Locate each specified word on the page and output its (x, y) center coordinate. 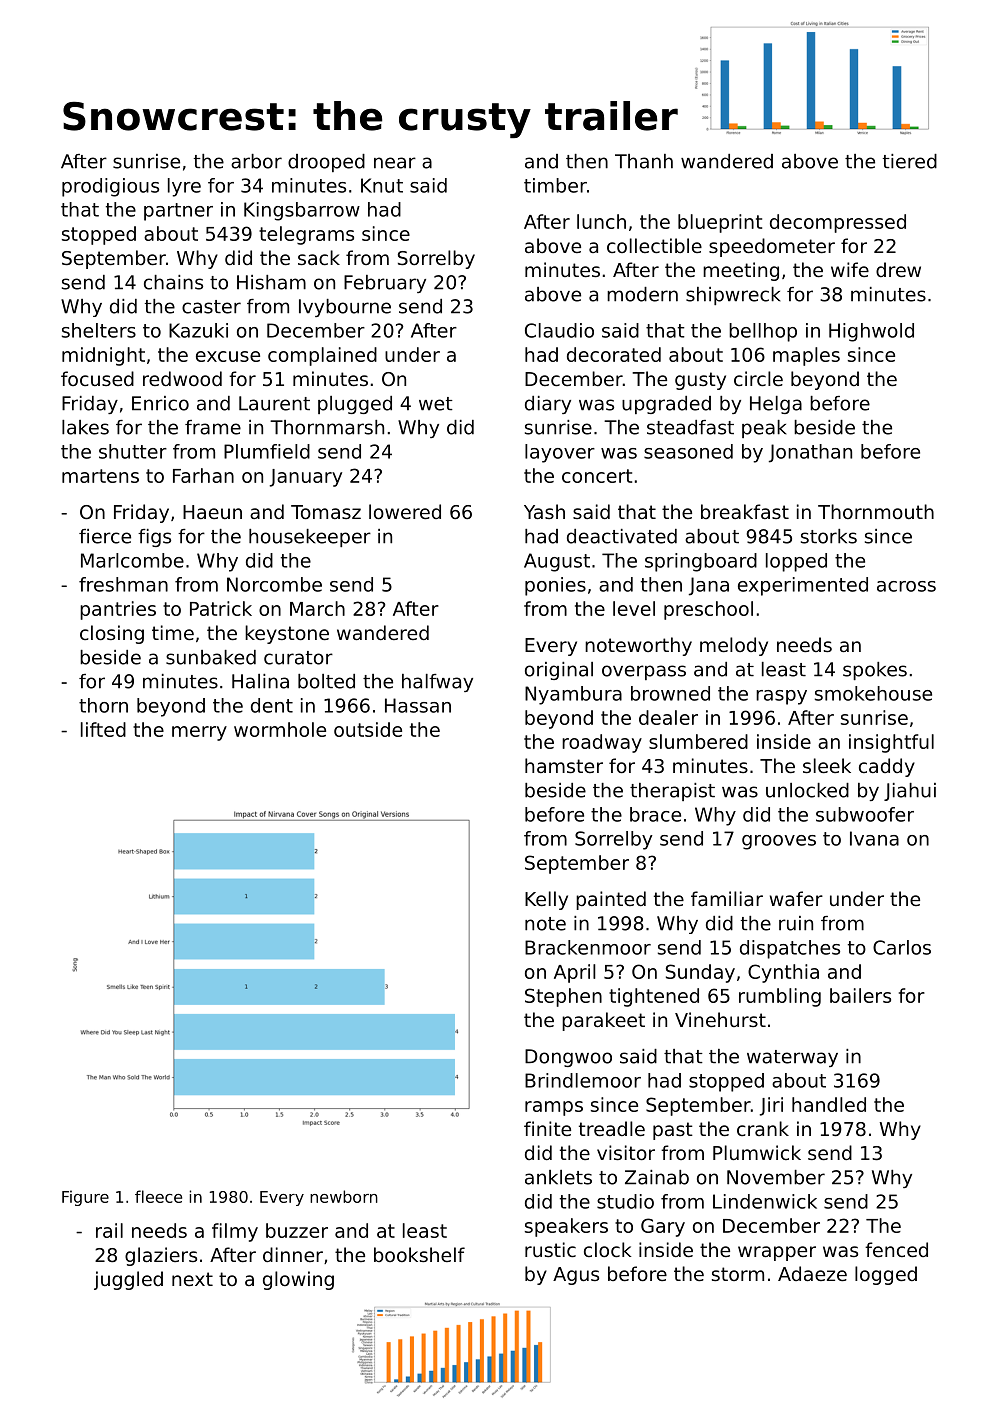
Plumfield (267, 451)
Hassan (418, 705)
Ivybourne (345, 308)
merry (199, 733)
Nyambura (573, 695)
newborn (344, 1196)
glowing (298, 1280)
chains (173, 282)
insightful (891, 743)
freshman (123, 584)
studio (625, 1201)
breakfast (745, 511)
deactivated (622, 536)
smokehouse (873, 693)
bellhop (763, 332)
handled (829, 1104)
